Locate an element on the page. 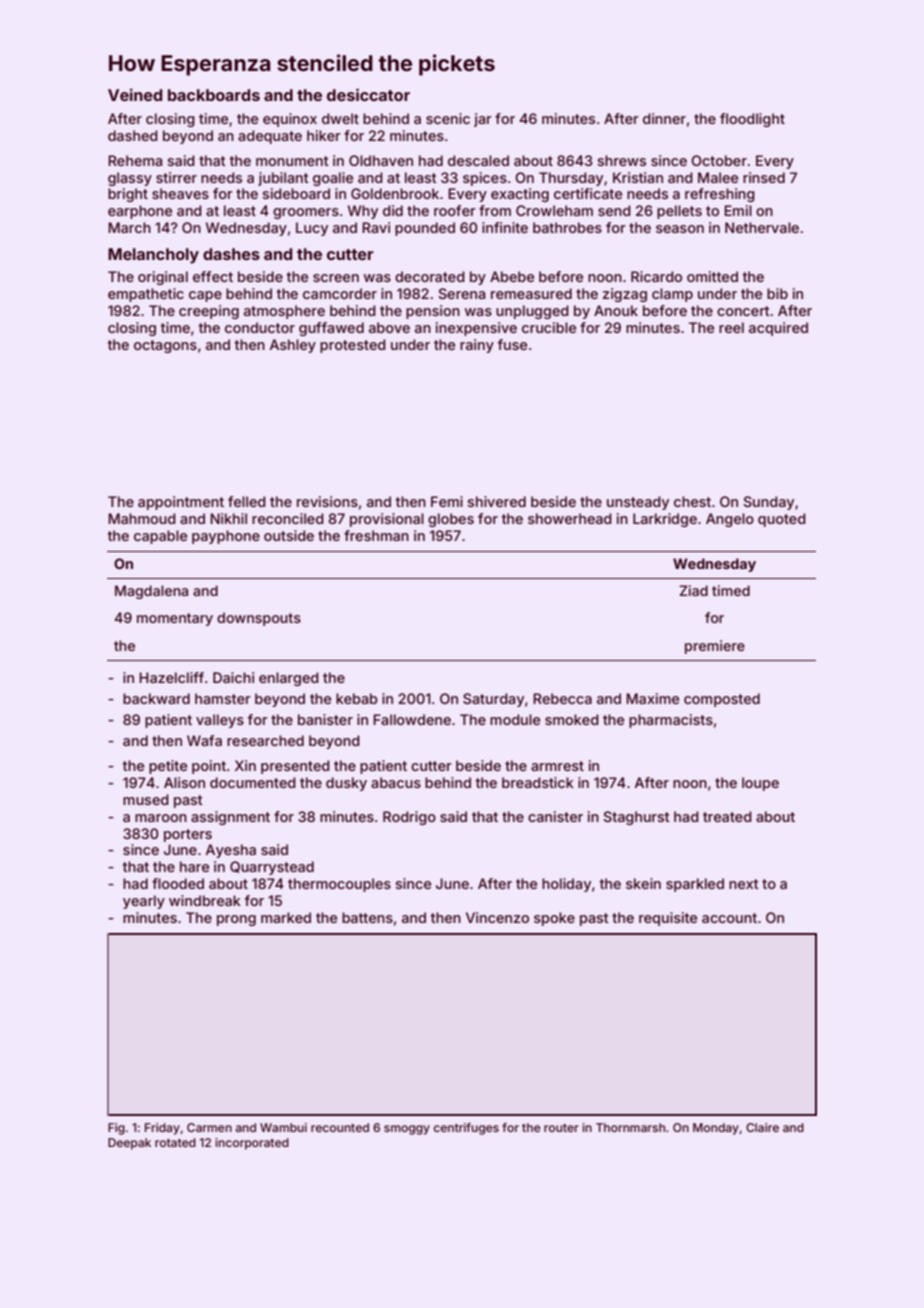  rotated is located at coordinates (175, 1142).
